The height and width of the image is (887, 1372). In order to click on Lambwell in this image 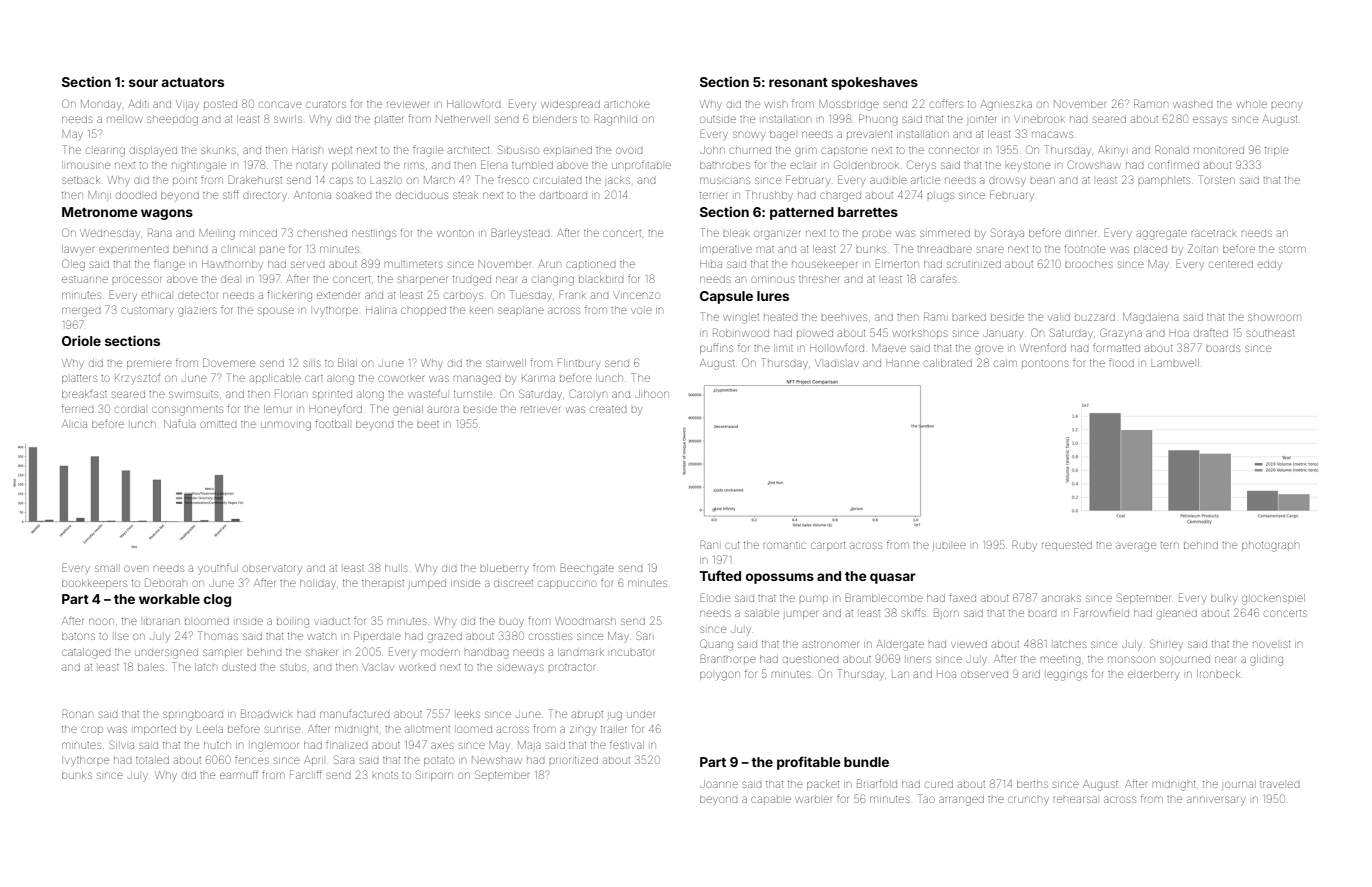, I will do `click(1175, 363)`.
